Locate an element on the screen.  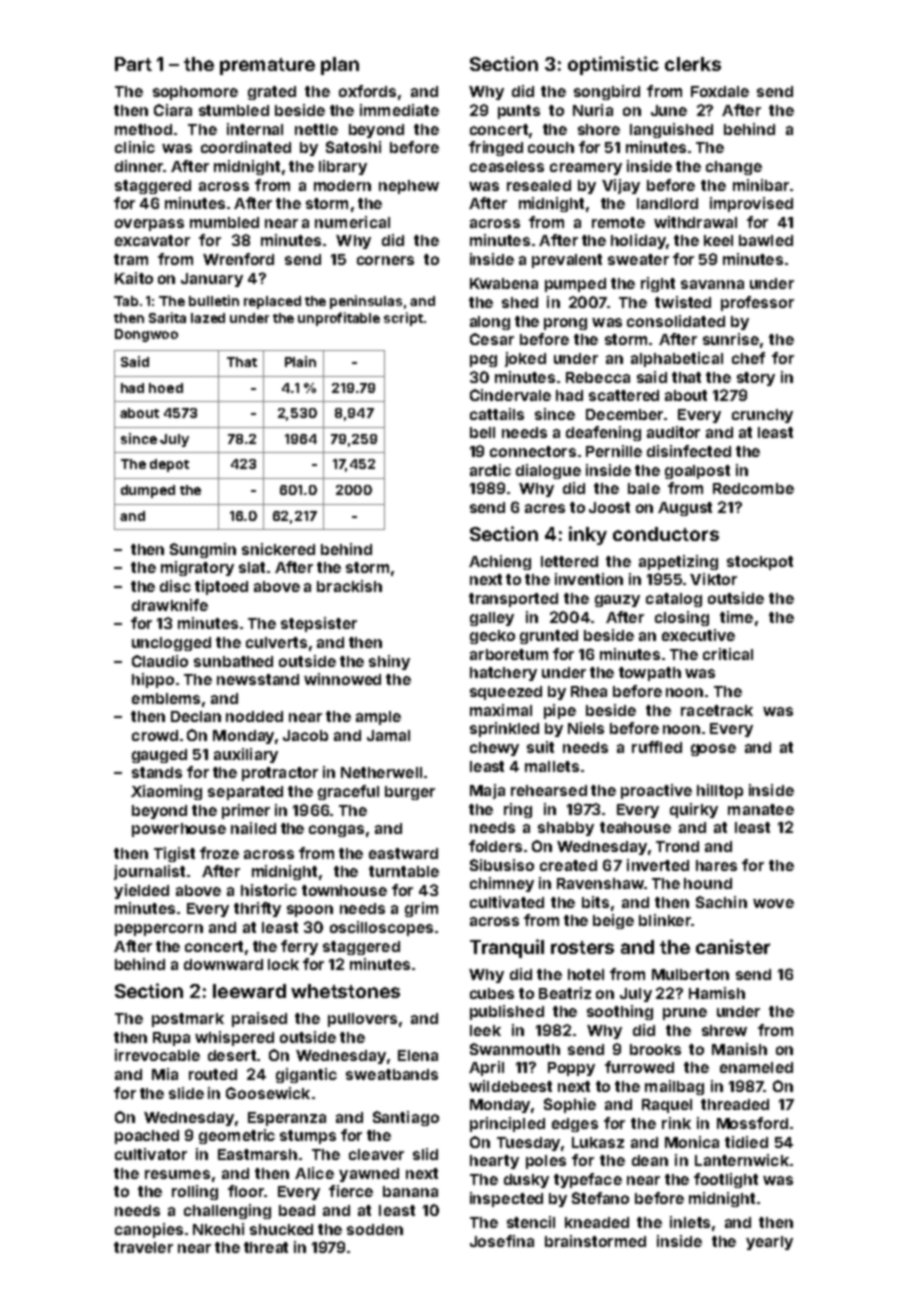
stockpot is located at coordinates (760, 563).
